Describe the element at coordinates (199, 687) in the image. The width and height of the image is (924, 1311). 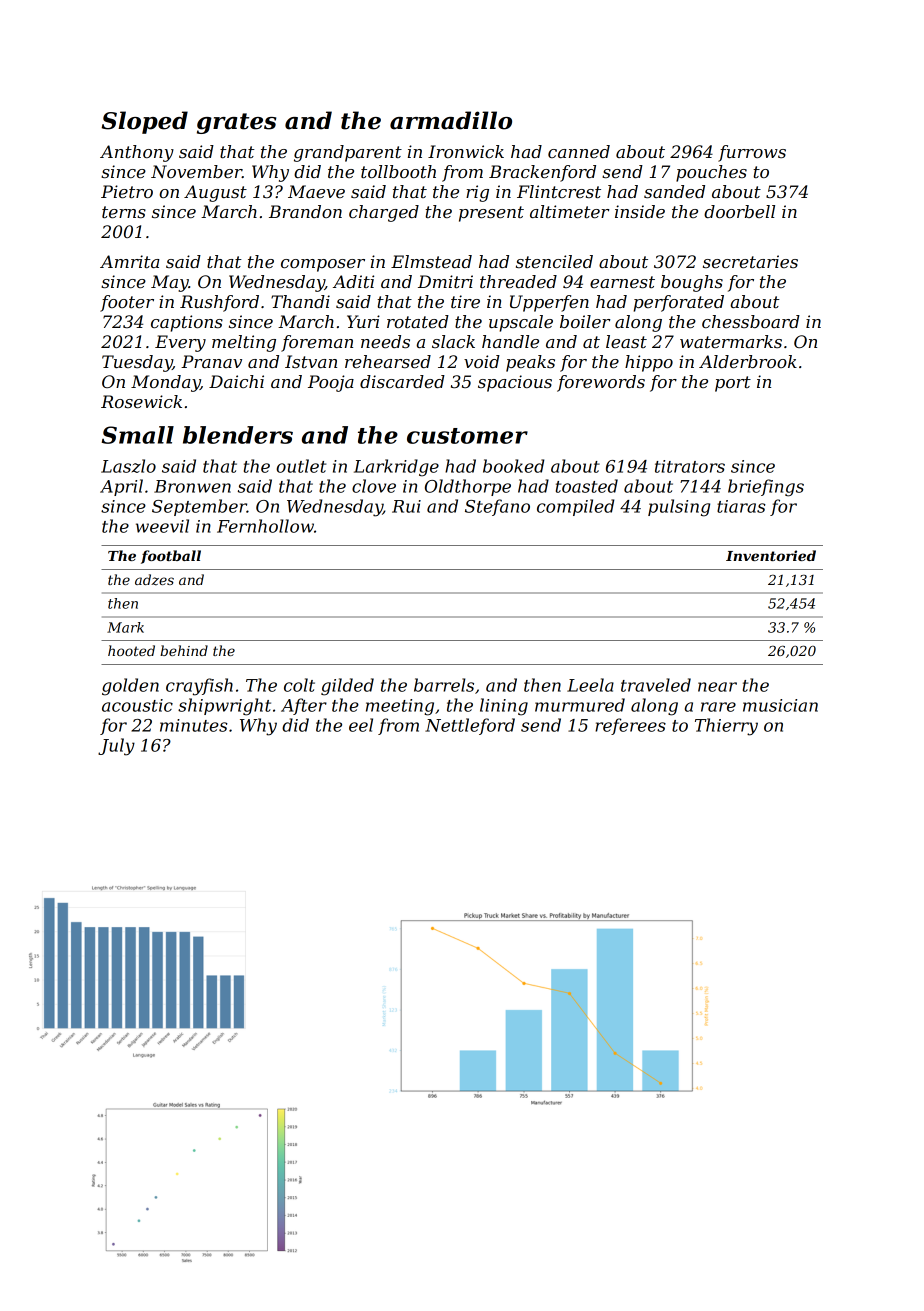
I see `crayfish` at that location.
